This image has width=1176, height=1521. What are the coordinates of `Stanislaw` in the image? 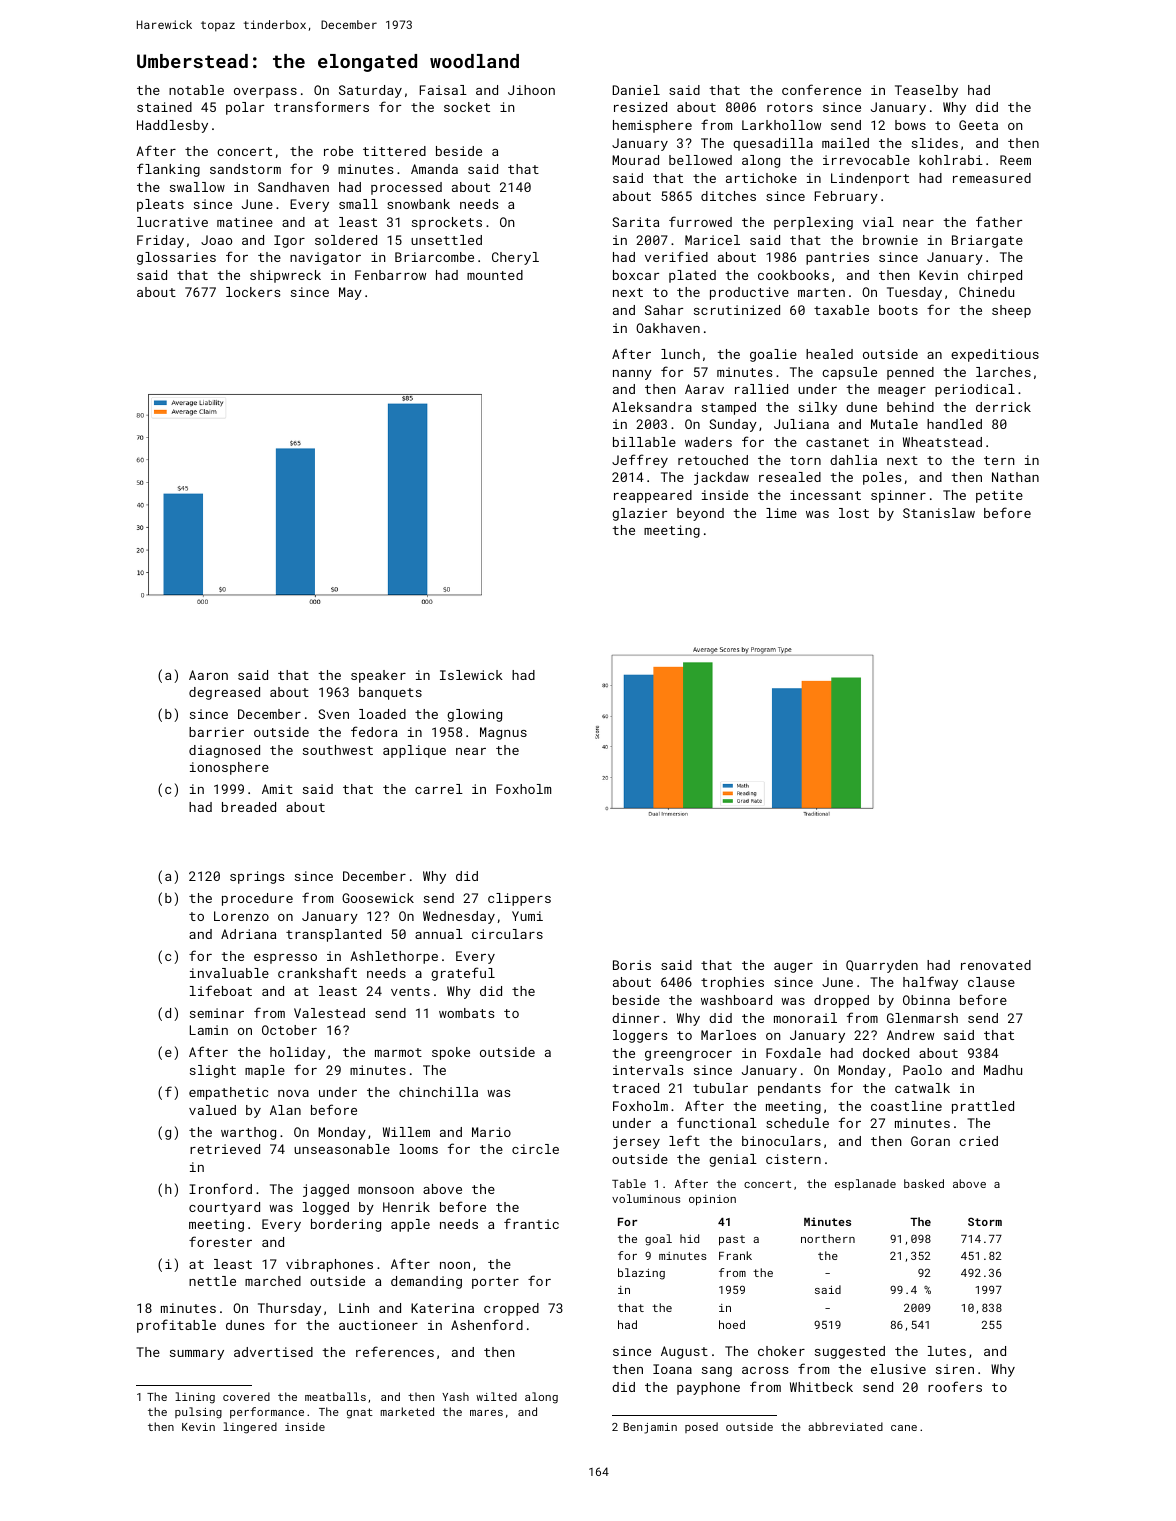 It's located at (939, 513).
